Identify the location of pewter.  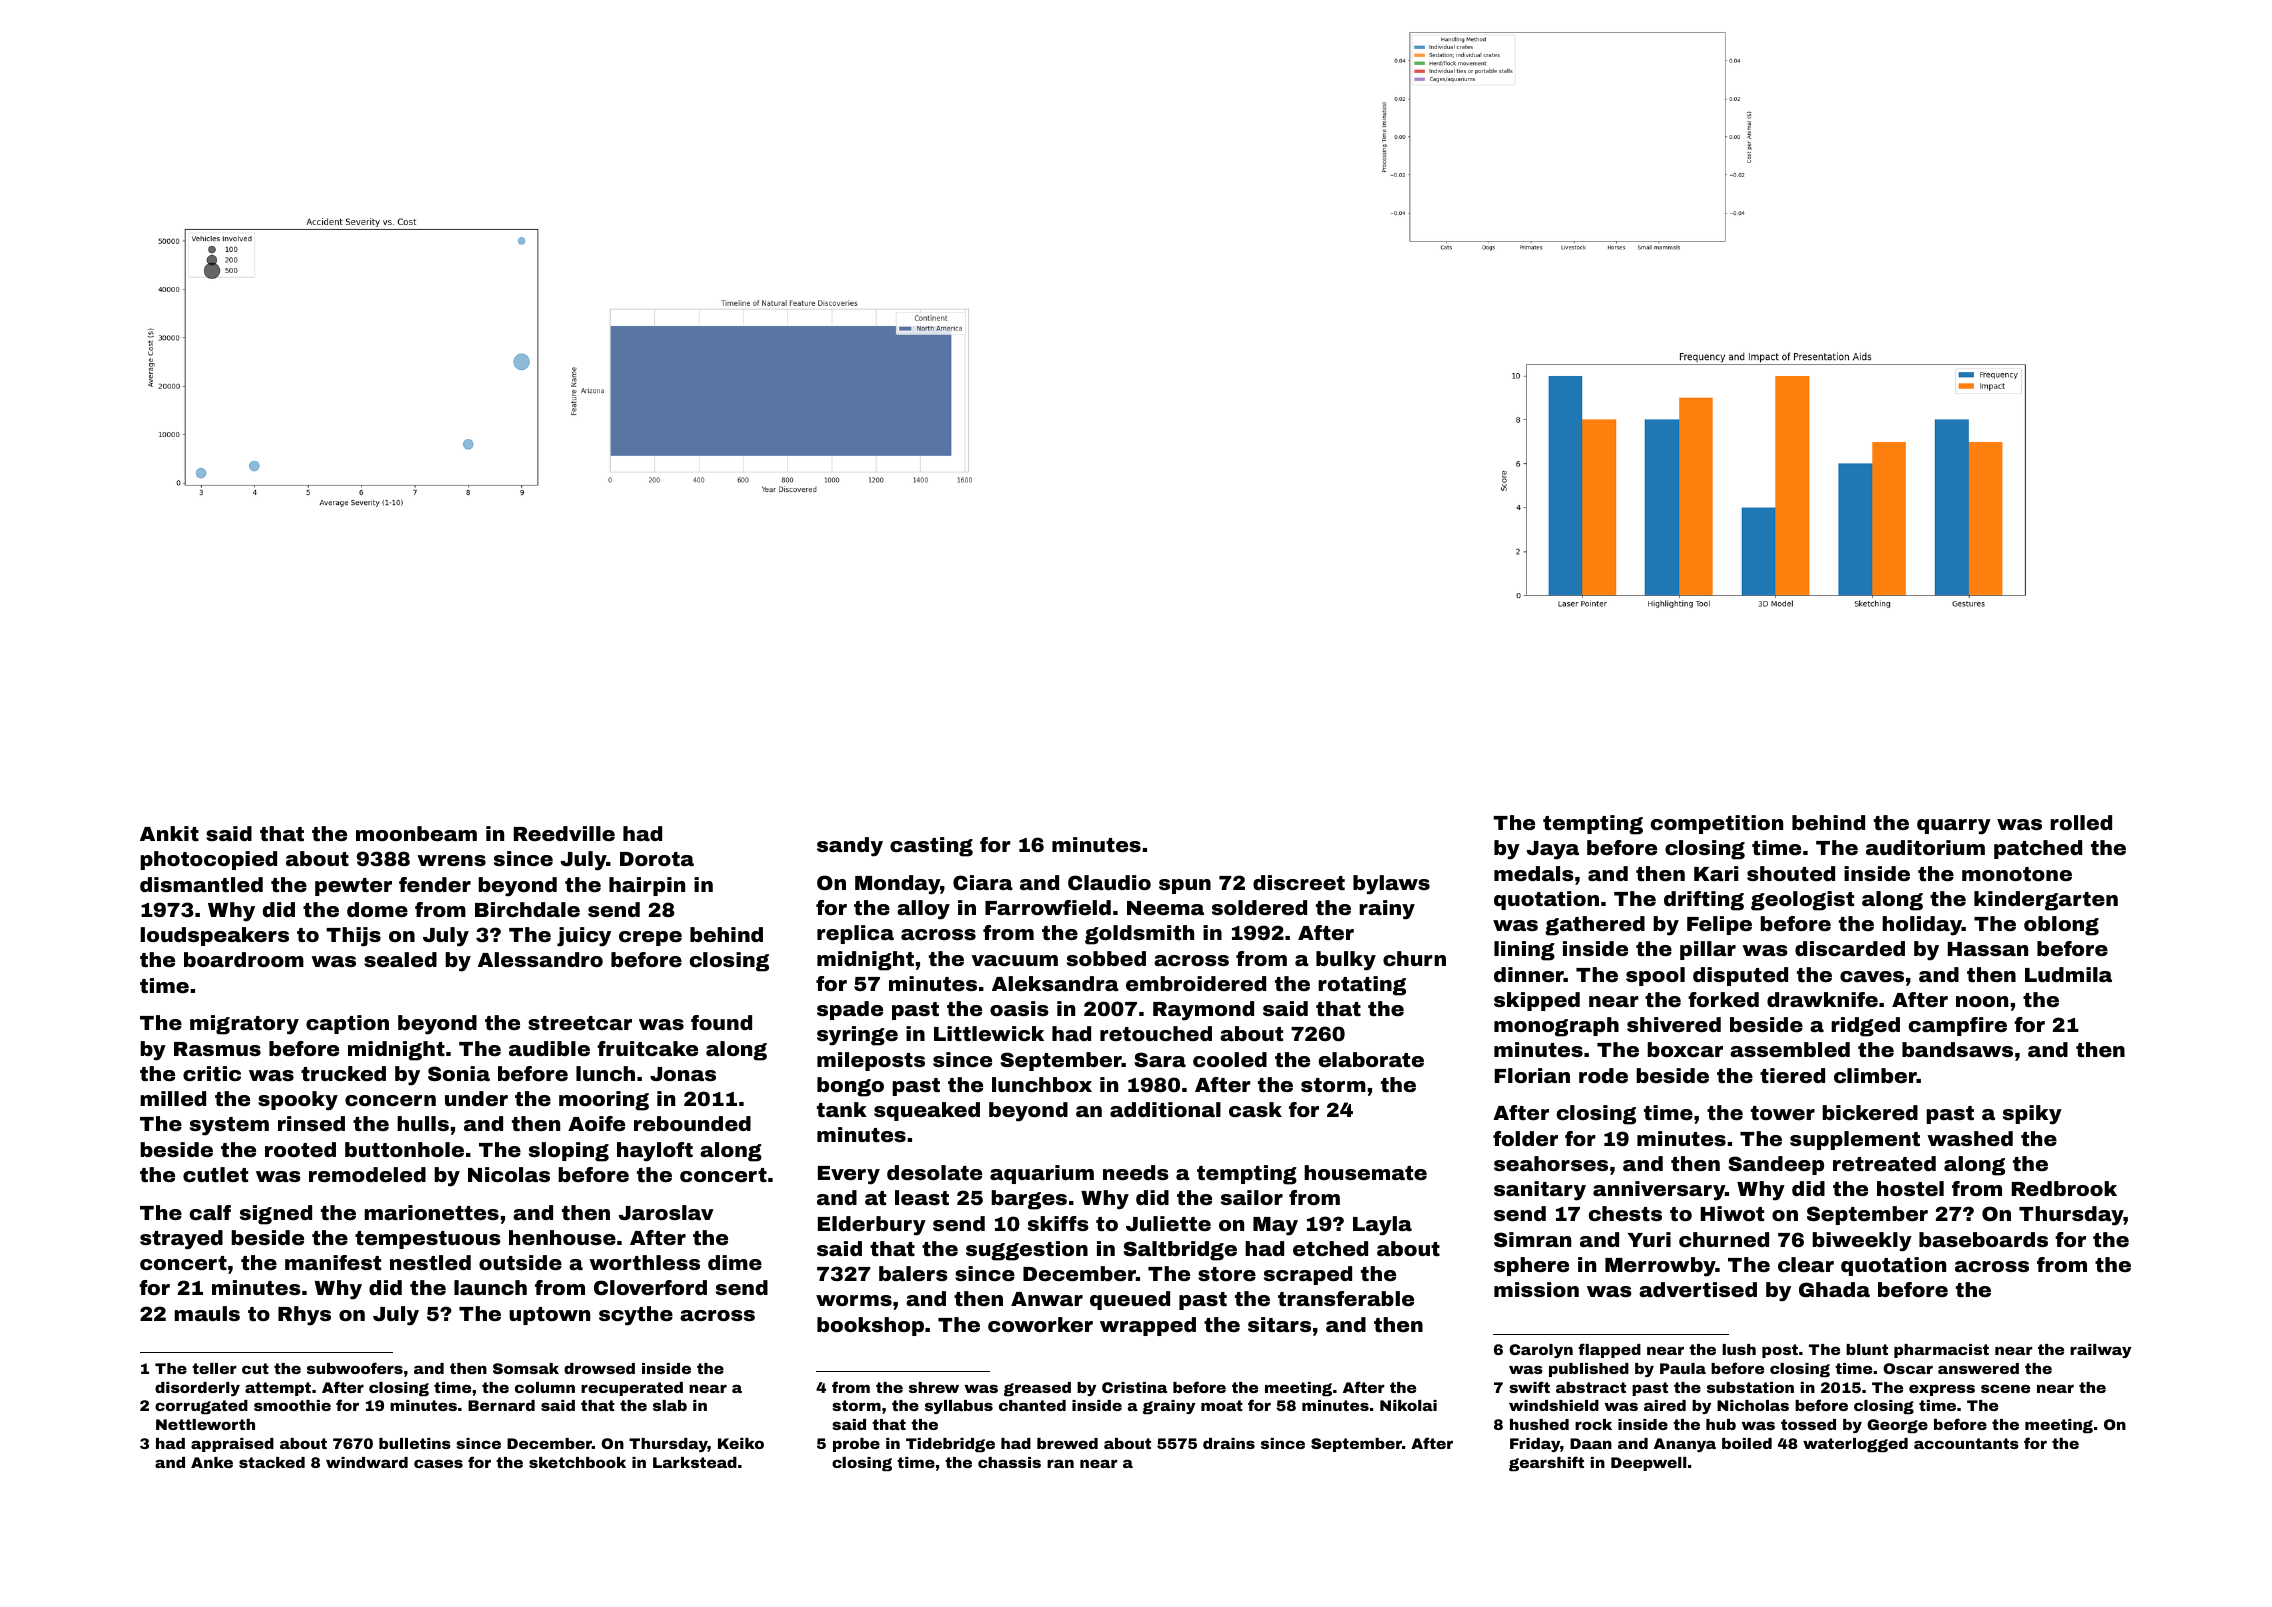
(353, 887).
